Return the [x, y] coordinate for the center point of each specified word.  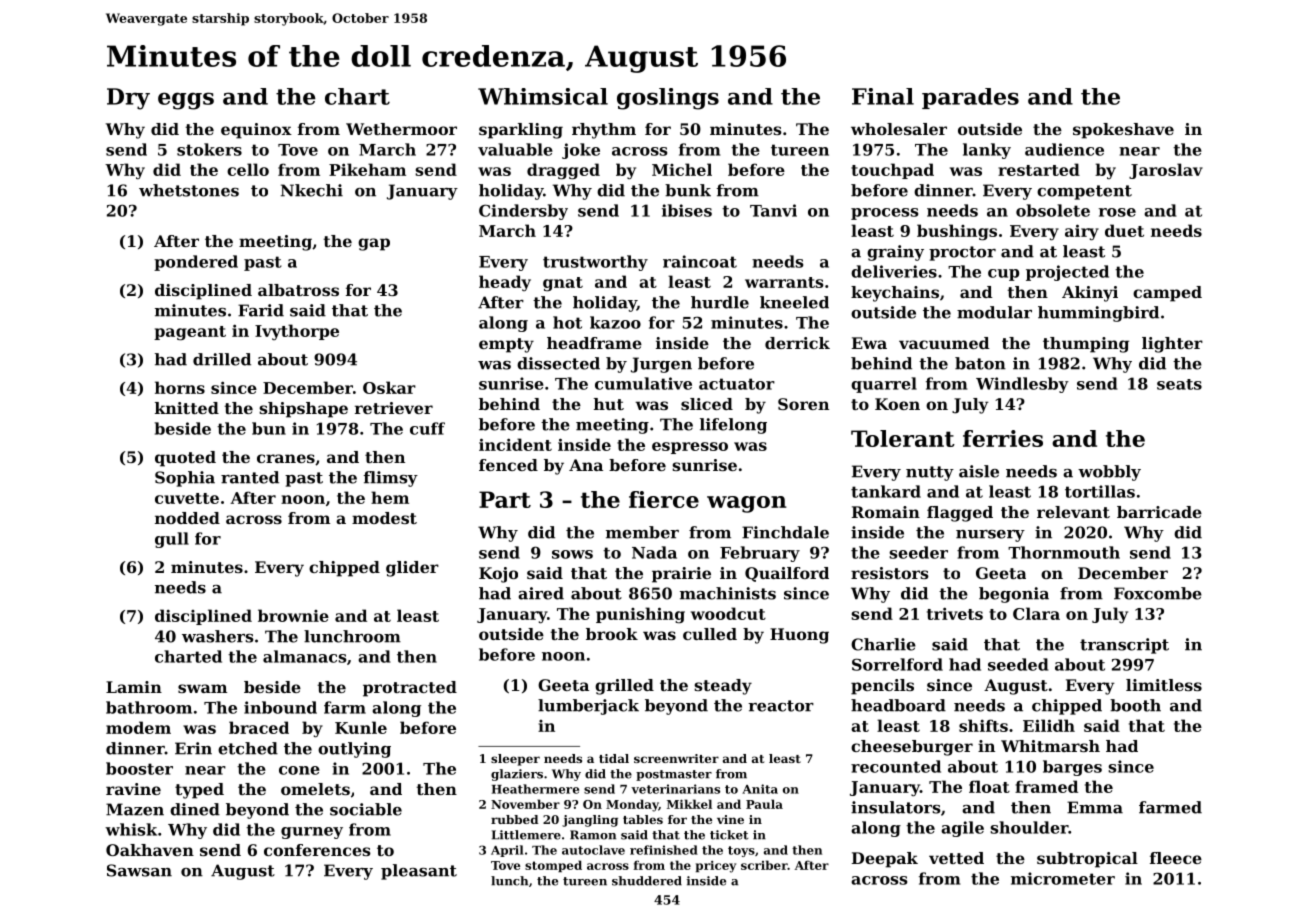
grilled [624, 687]
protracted [410, 689]
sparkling [521, 131]
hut [609, 404]
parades [970, 98]
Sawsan [139, 870]
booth [1135, 705]
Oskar [389, 387]
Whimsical [543, 96]
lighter [1172, 345]
